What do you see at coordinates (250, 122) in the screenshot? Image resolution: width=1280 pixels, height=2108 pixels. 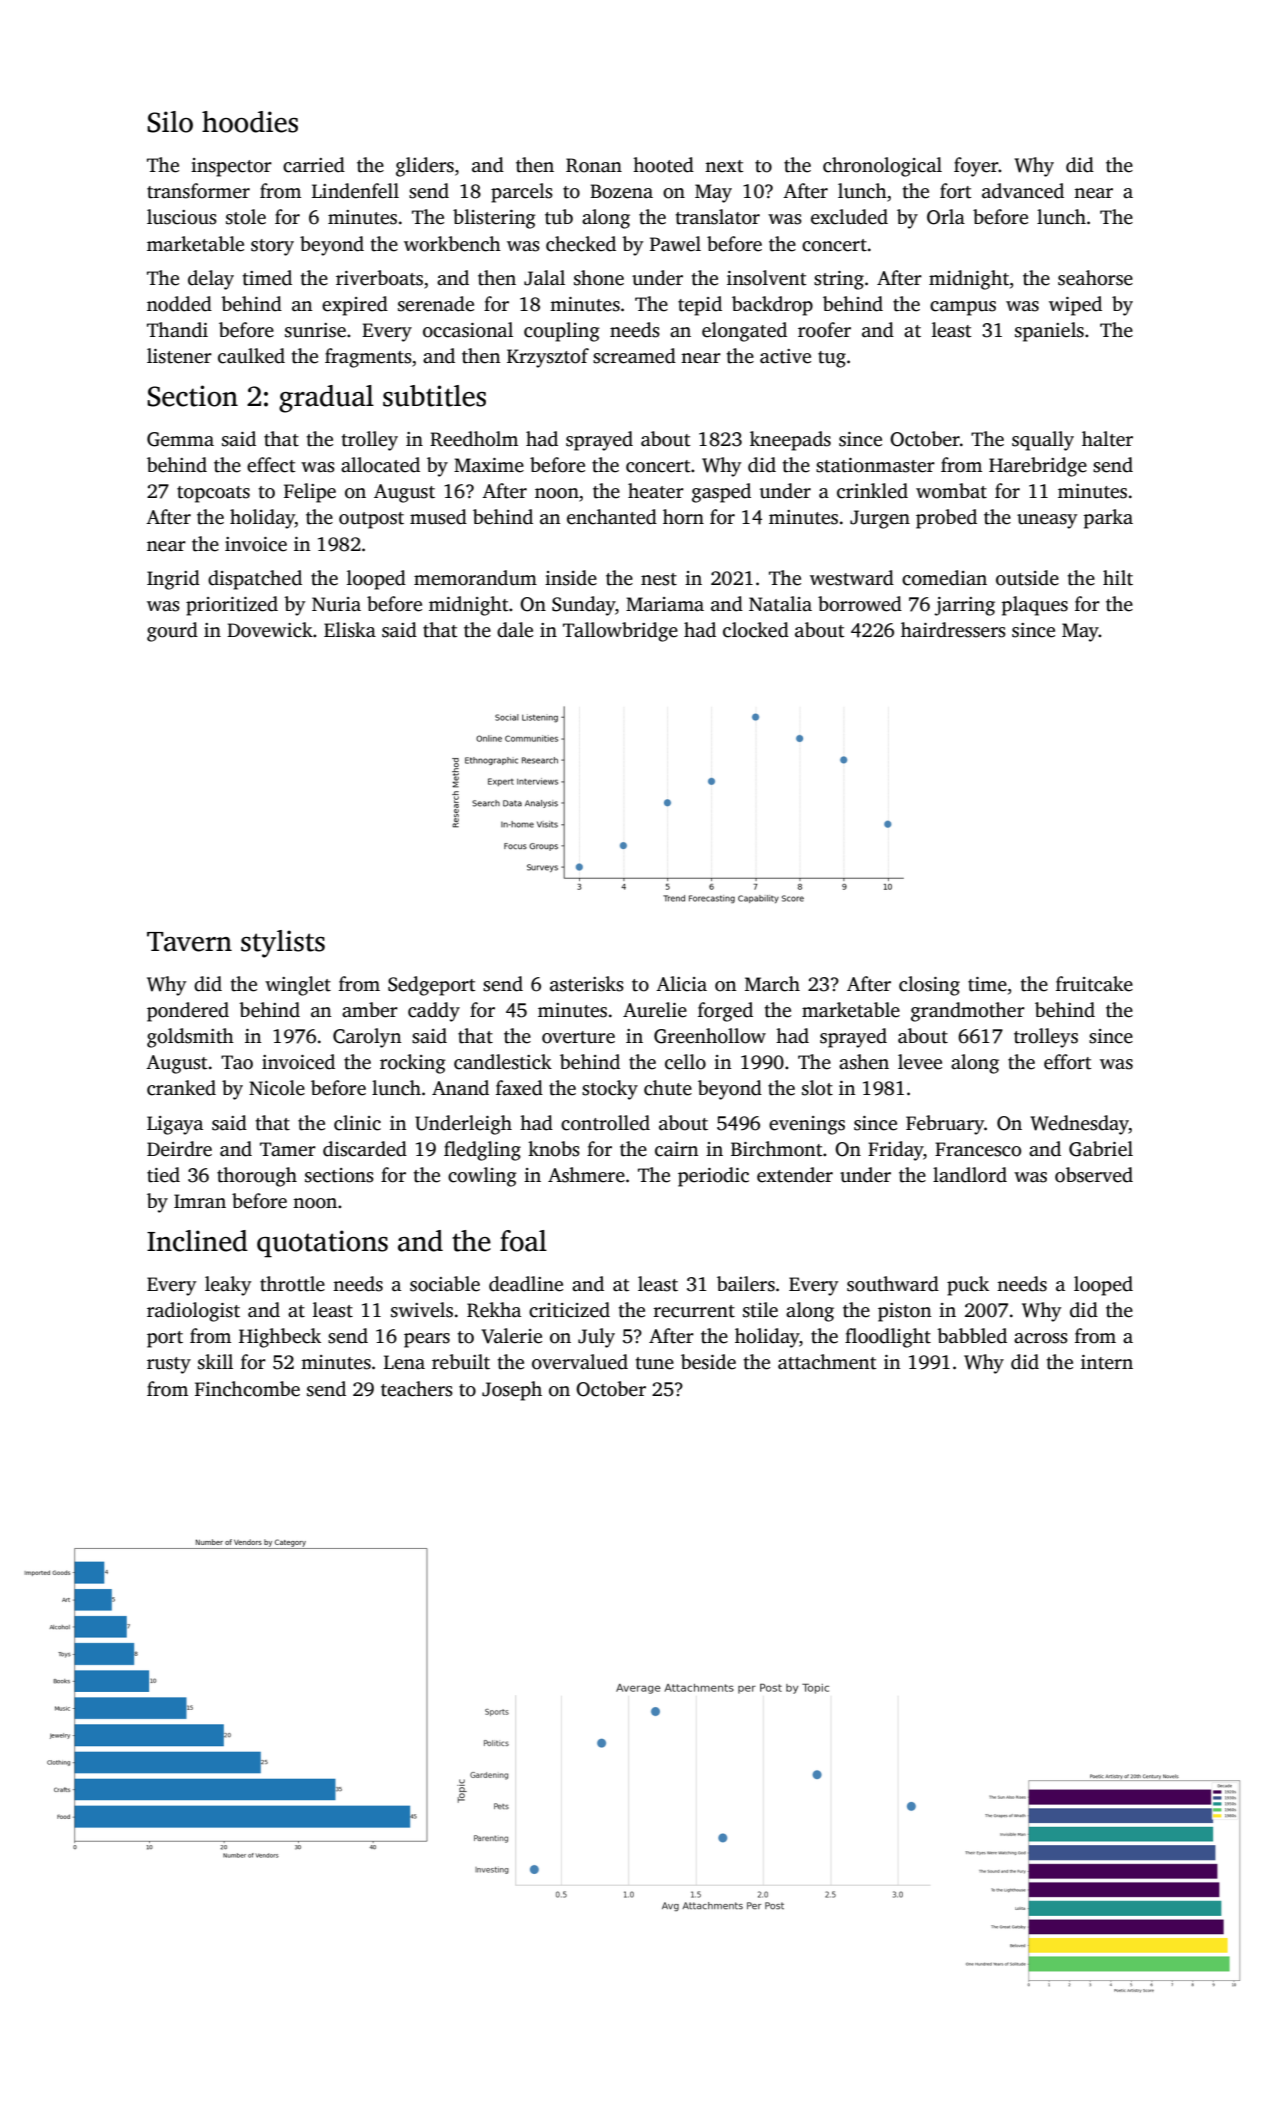 I see `hoodies` at bounding box center [250, 122].
